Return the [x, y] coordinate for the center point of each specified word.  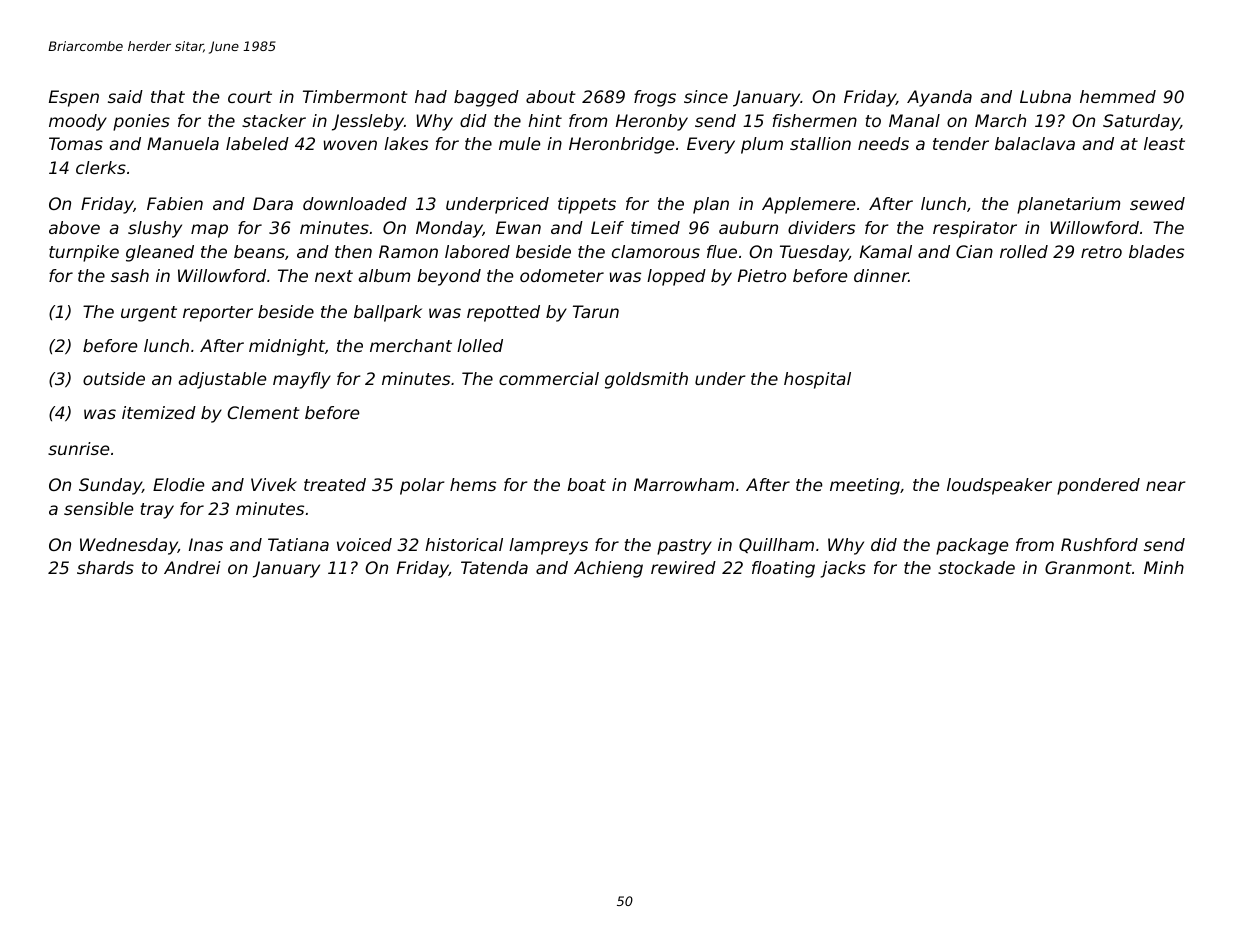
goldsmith [646, 380]
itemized [159, 412]
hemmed [1118, 96]
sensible [98, 508]
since [706, 96]
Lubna [1045, 96]
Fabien [175, 203]
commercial [549, 378]
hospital [817, 380]
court [250, 97]
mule [519, 143]
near [1166, 486]
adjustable [222, 380]
